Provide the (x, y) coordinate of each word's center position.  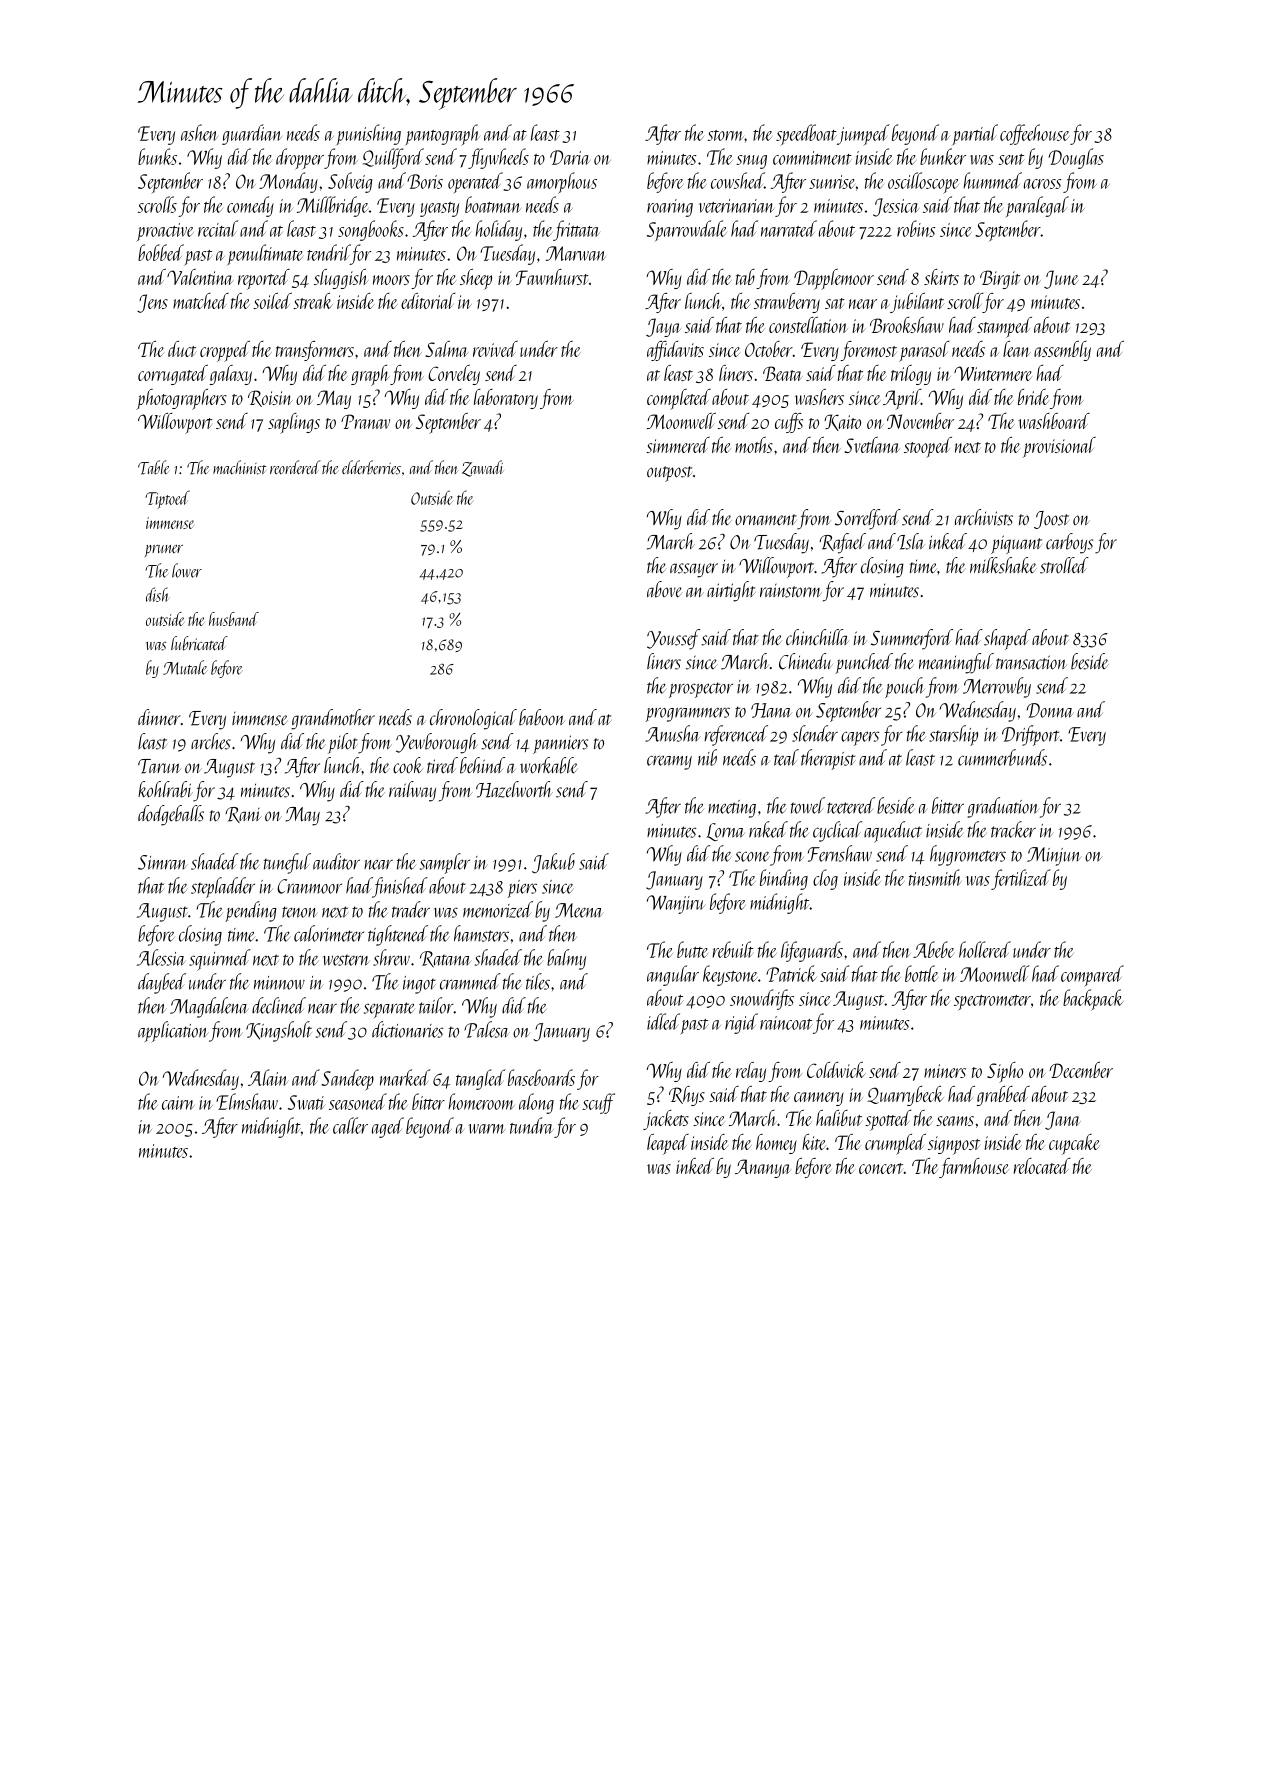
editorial (428, 301)
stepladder (223, 887)
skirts (941, 277)
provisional (1059, 447)
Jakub (553, 863)
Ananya (763, 1168)
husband (234, 619)
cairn (178, 1103)
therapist (828, 759)
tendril (328, 252)
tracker (1013, 829)
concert (881, 1168)
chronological (473, 719)
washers (819, 397)
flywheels (498, 158)
